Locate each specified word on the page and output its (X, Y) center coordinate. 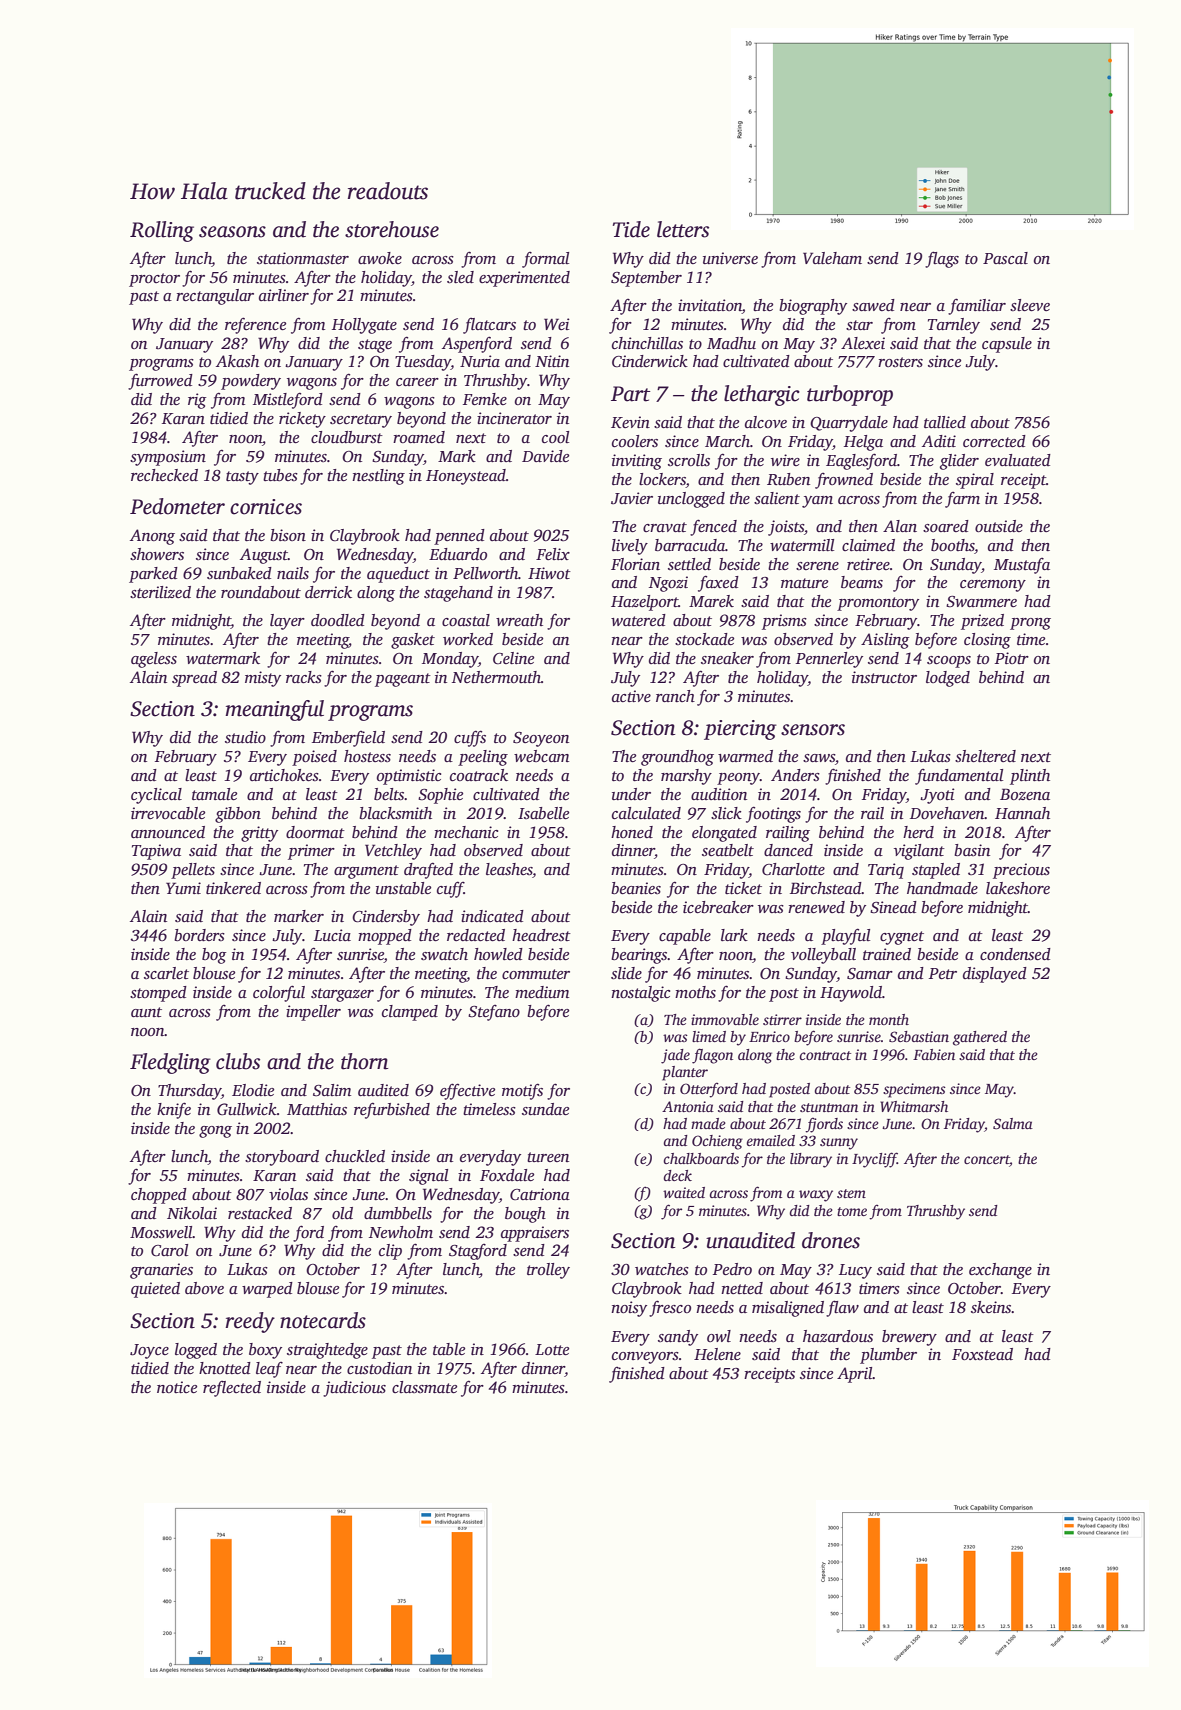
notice (177, 1387)
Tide (631, 229)
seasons (232, 232)
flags (942, 259)
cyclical (156, 796)
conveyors (645, 1358)
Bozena (1025, 794)
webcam (541, 756)
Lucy (855, 1271)
